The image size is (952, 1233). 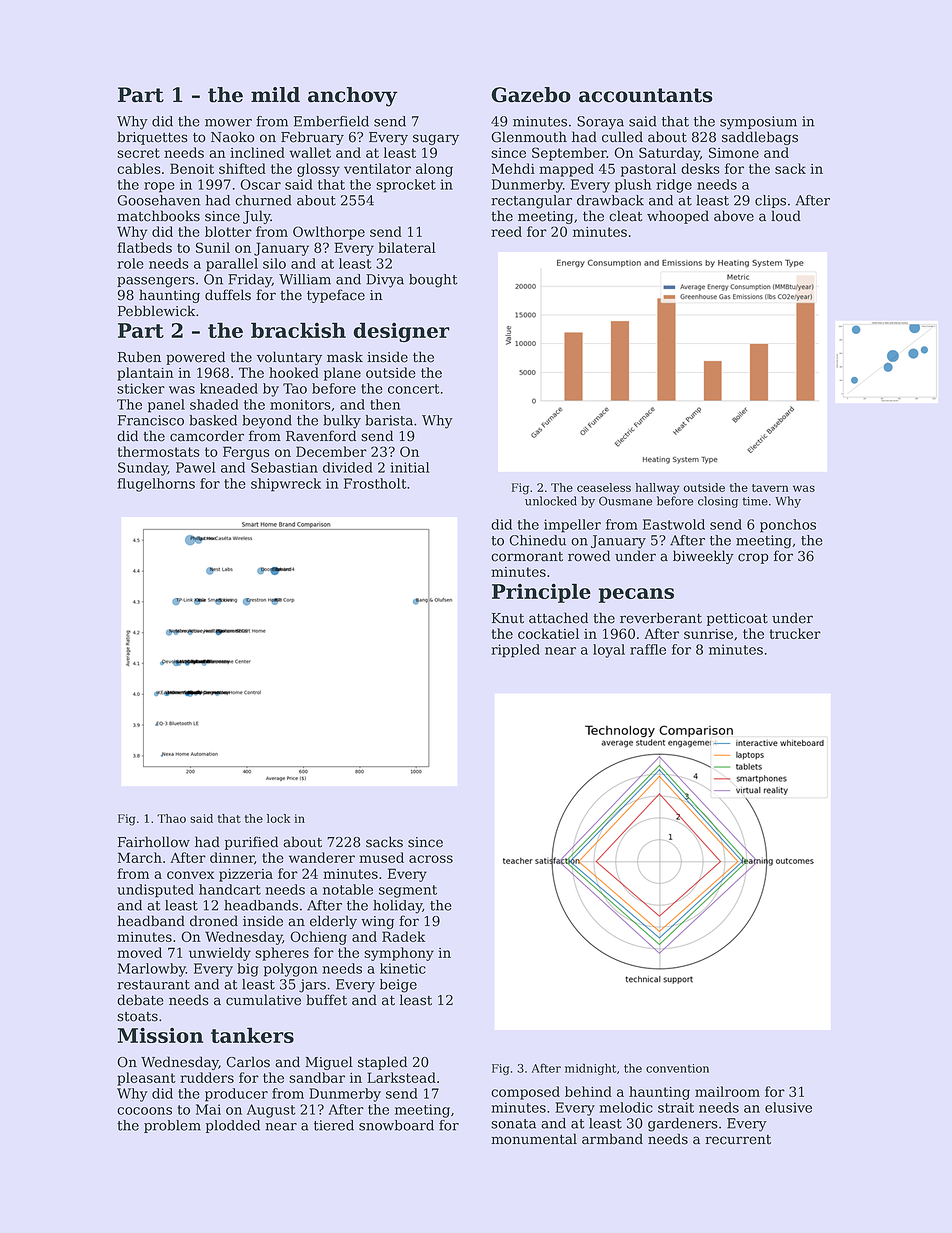 I want to click on Benoit, so click(x=192, y=168).
